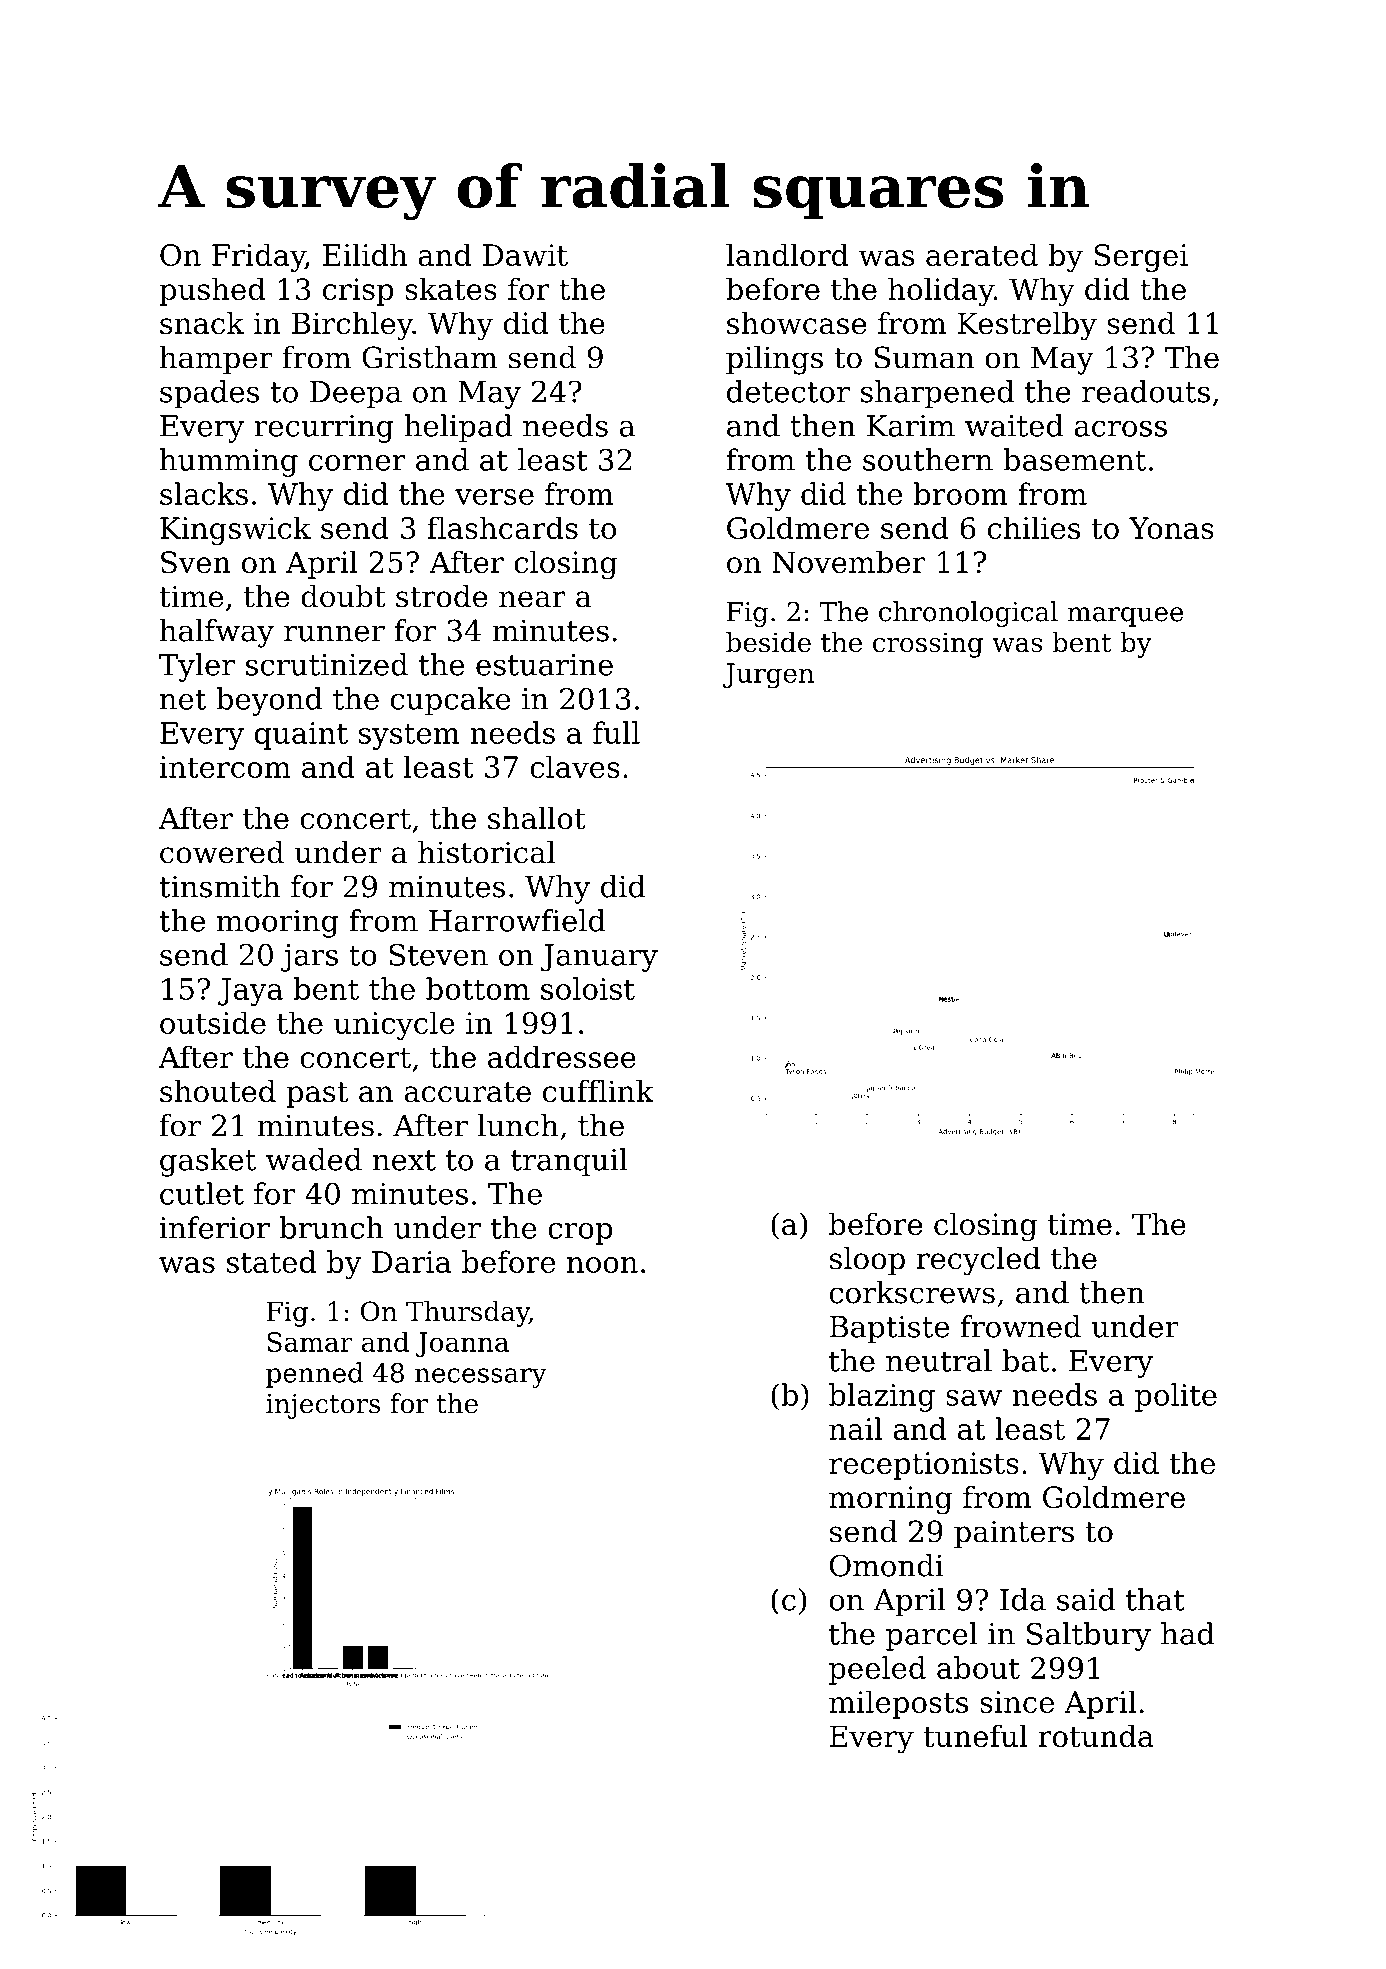 This screenshot has height=1969, width=1386. I want to click on aerated, so click(982, 254).
